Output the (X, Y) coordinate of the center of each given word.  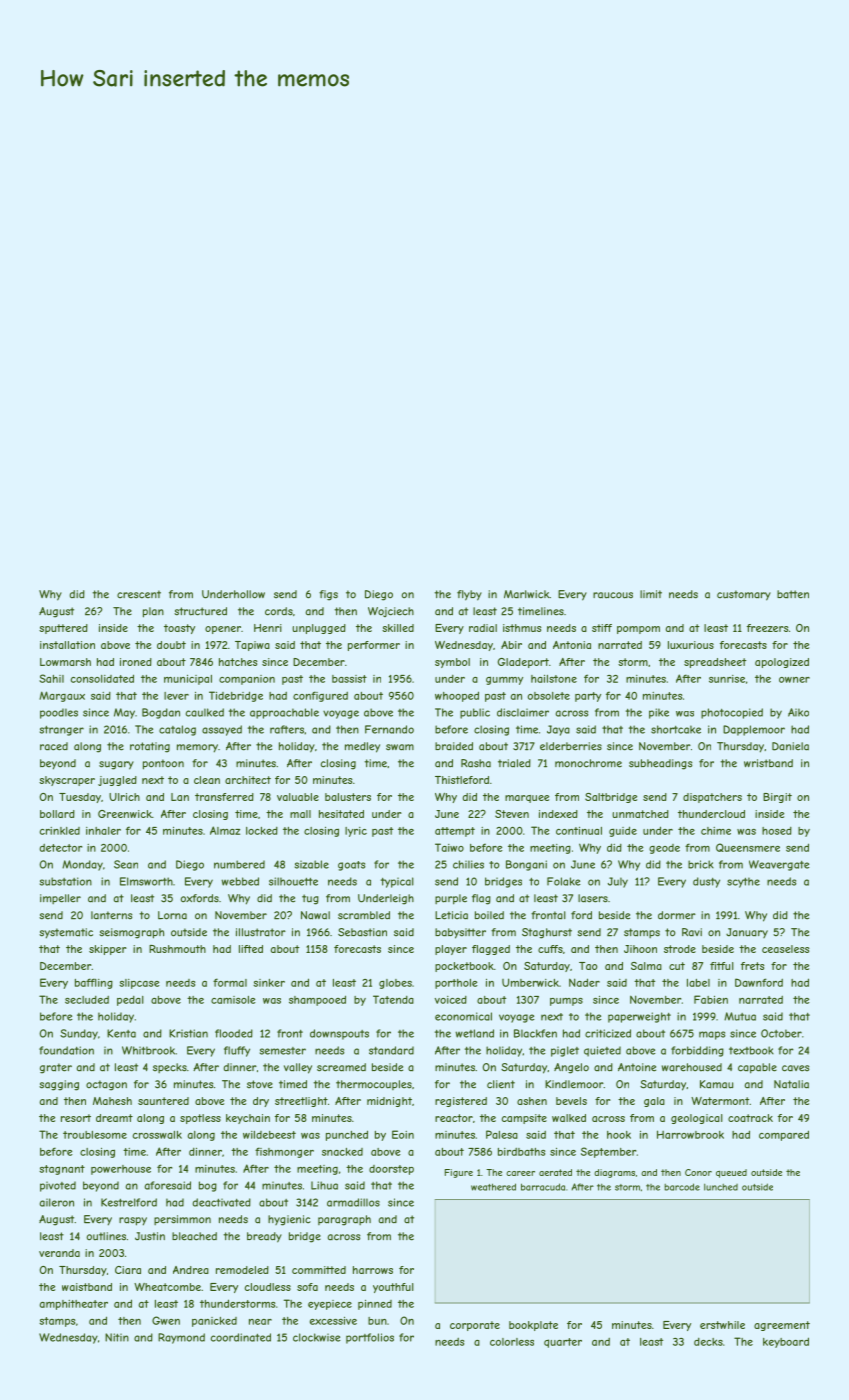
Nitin (117, 1337)
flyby (469, 595)
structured (200, 611)
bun (377, 1321)
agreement (782, 1326)
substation (66, 881)
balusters (348, 797)
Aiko (798, 712)
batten (793, 594)
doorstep (391, 1170)
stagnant (62, 1170)
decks (708, 1342)
